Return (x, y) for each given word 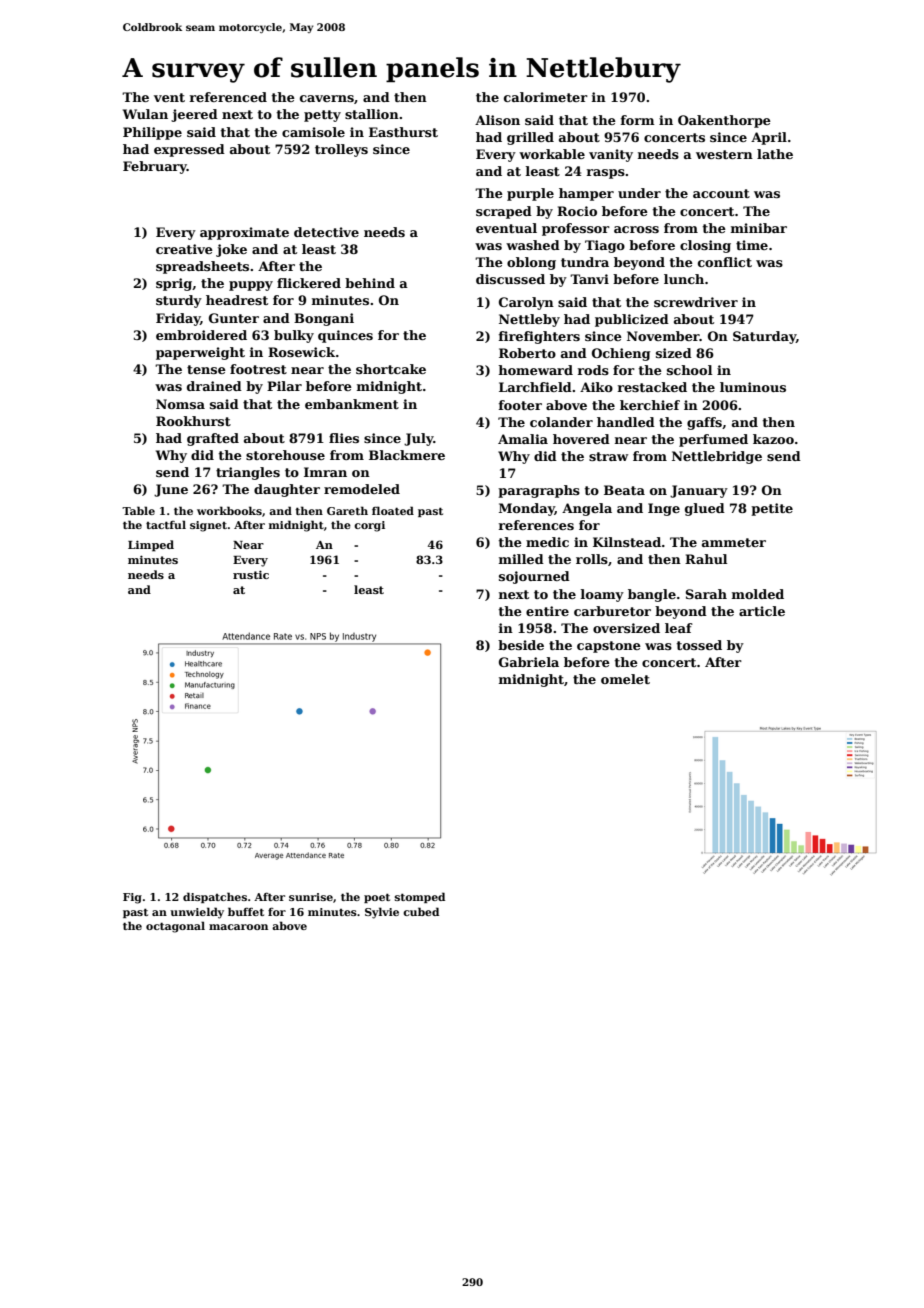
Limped (151, 546)
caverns (327, 98)
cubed (421, 911)
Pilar (284, 386)
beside (521, 645)
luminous (753, 387)
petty (322, 116)
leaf (679, 628)
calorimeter (546, 97)
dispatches (215, 897)
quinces (345, 336)
